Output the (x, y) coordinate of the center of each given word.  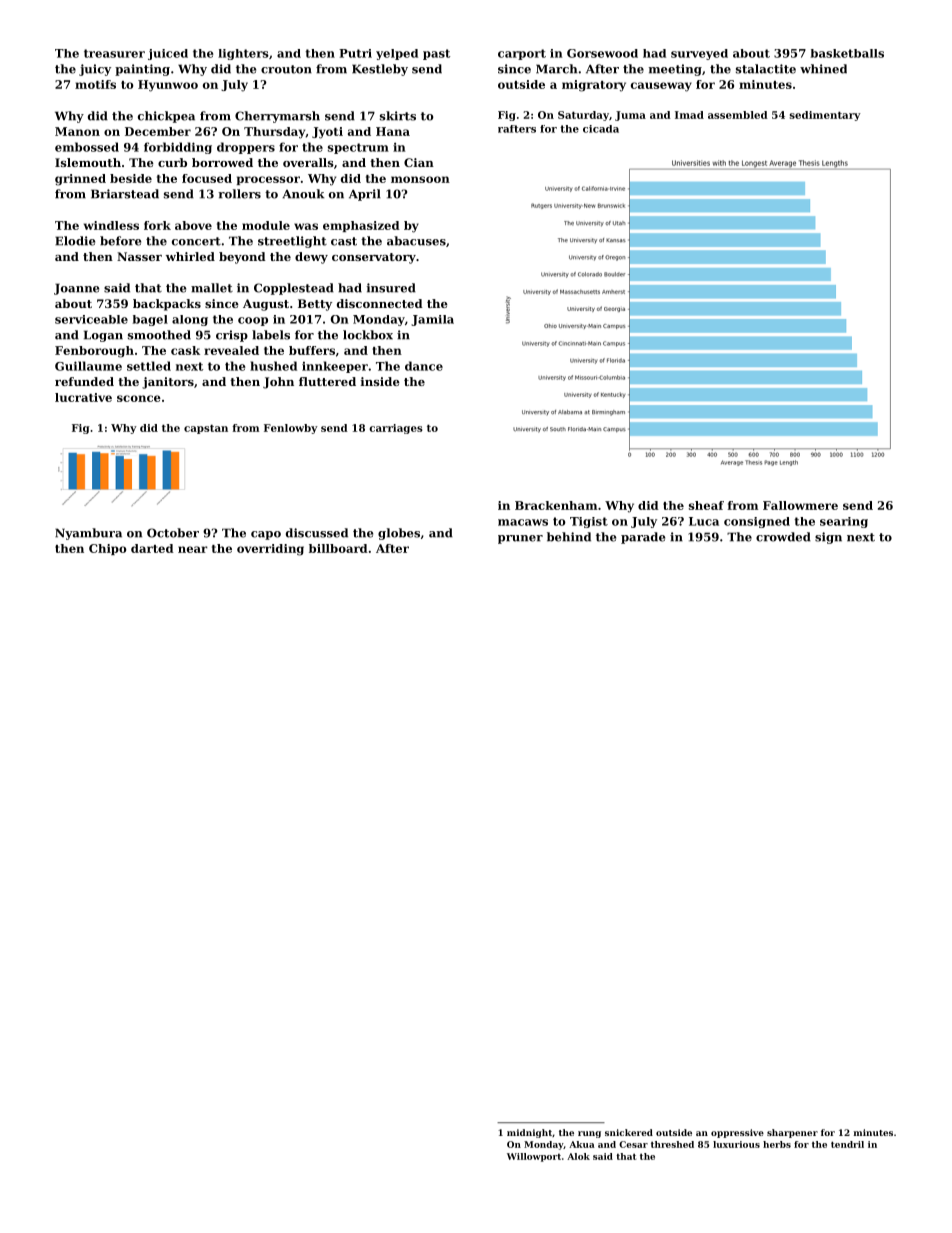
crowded (783, 537)
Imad (689, 115)
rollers (239, 194)
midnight (529, 1133)
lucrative (83, 397)
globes (399, 534)
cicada (601, 129)
